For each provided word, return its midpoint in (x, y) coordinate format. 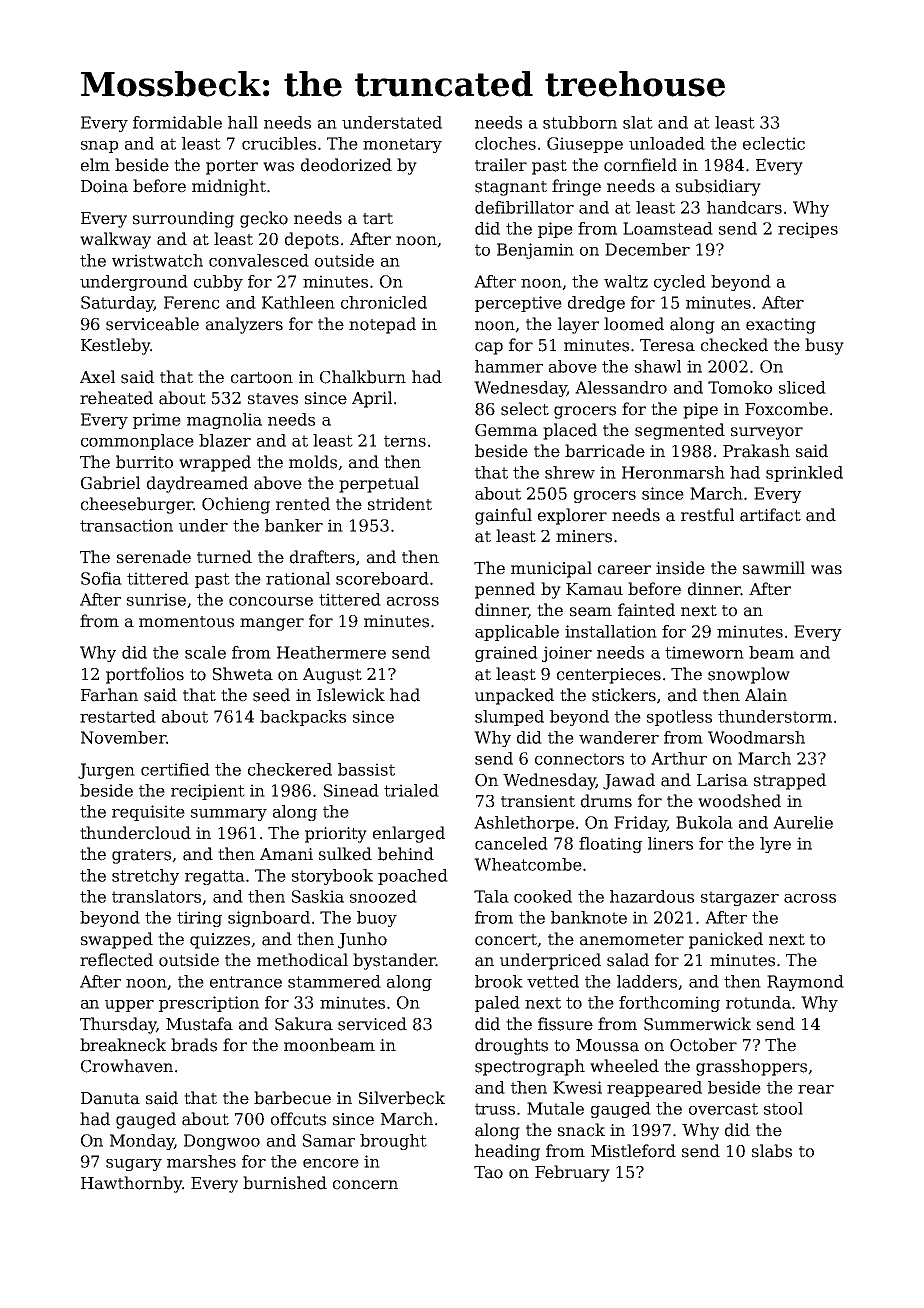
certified (175, 769)
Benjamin (535, 251)
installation (611, 631)
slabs (772, 1151)
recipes (808, 230)
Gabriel (110, 483)
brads (194, 1045)
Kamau (594, 589)
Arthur (679, 758)
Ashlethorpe (524, 824)
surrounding (183, 219)
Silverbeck (402, 1098)
